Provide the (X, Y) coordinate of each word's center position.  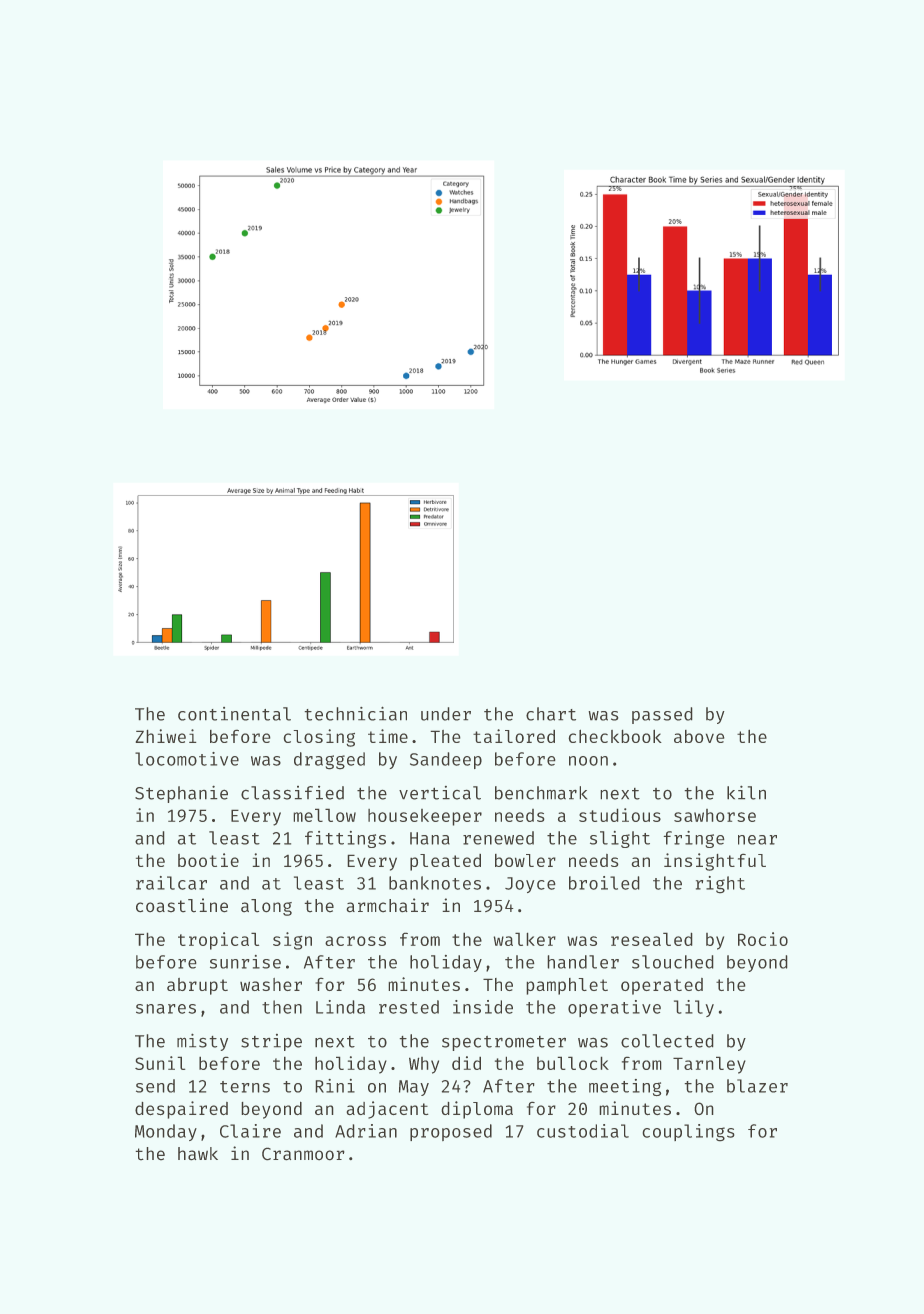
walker (524, 939)
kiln (746, 792)
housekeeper (425, 817)
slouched (673, 962)
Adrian (366, 1131)
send (155, 1086)
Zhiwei (166, 736)
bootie (208, 860)
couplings (688, 1133)
